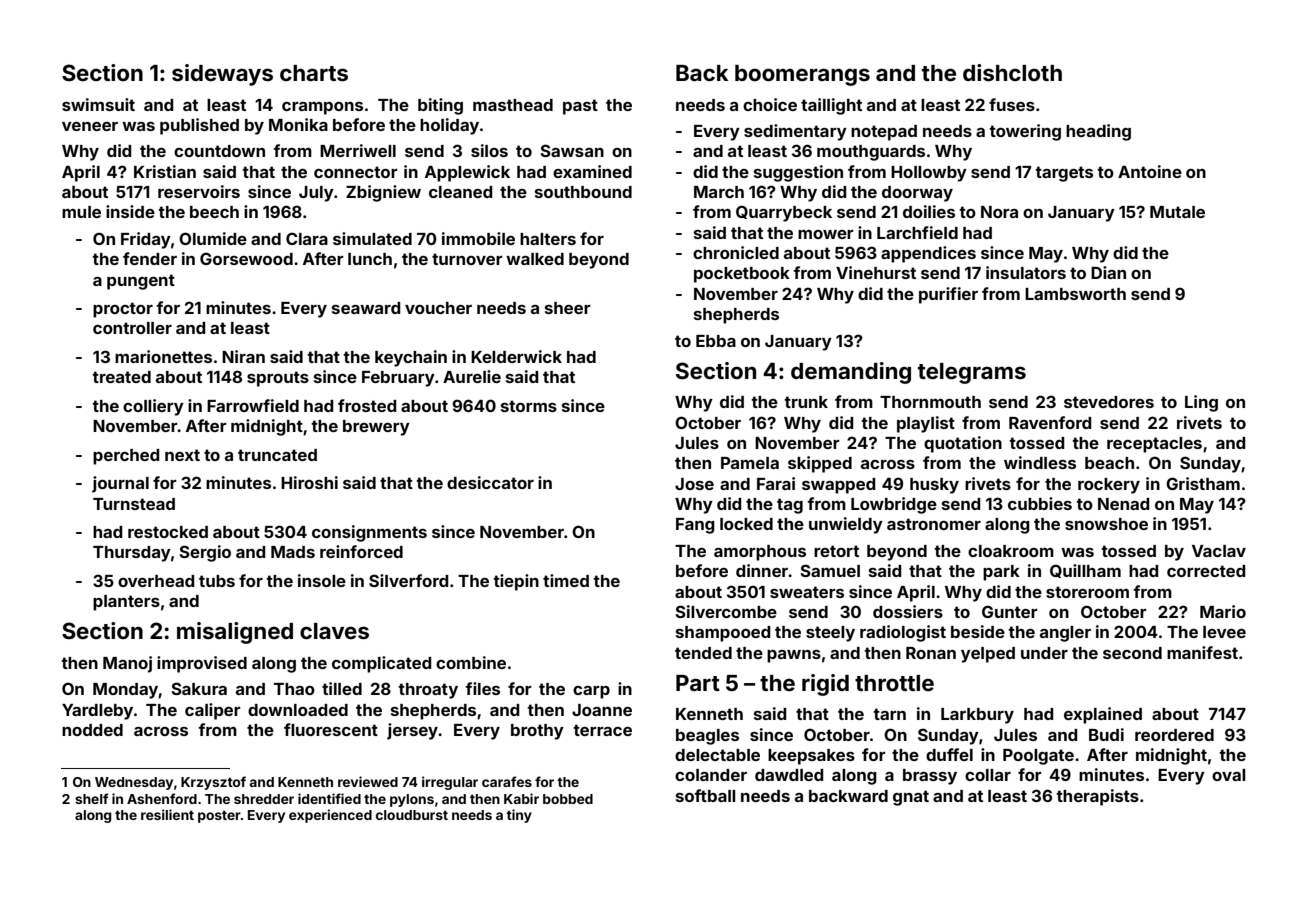  Describe the element at coordinates (802, 75) in the screenshot. I see `boomerangs` at that location.
